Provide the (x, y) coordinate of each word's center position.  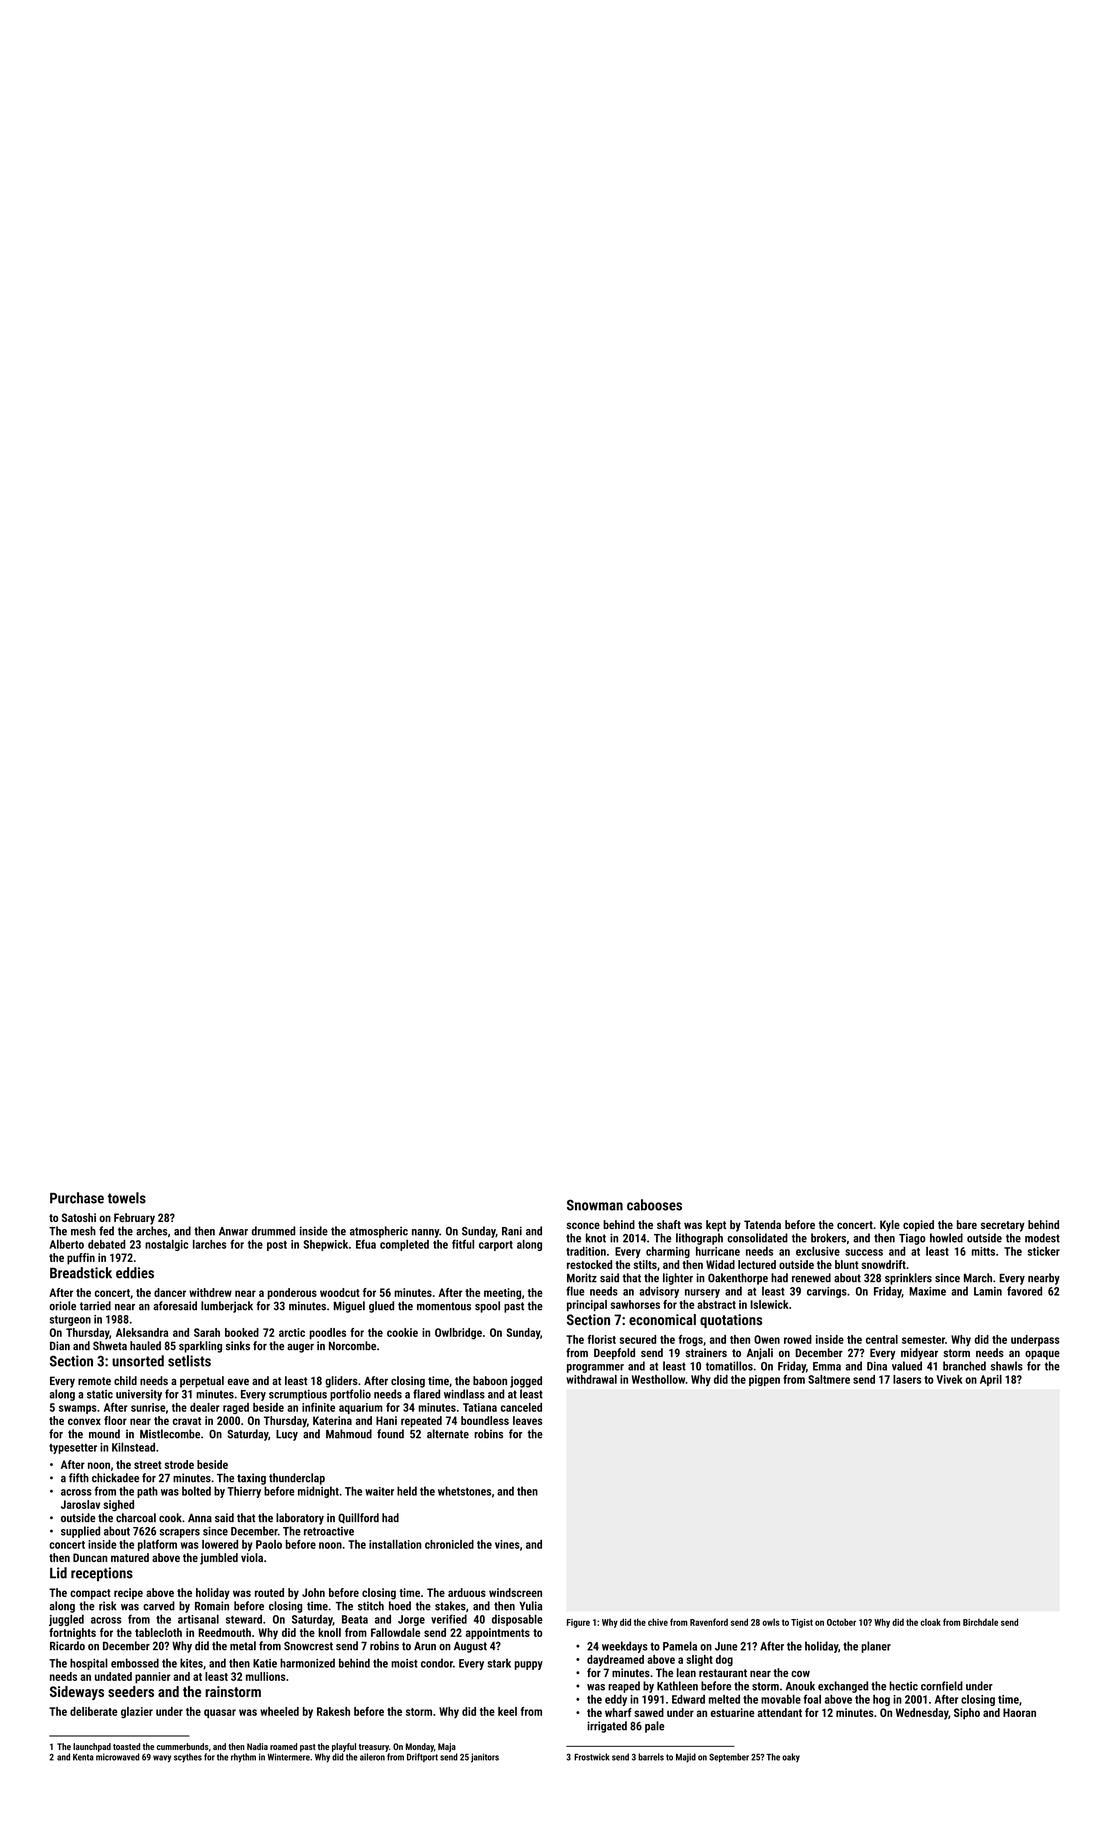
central (882, 1339)
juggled (66, 1620)
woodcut (340, 1292)
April (991, 1380)
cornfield (942, 1686)
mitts (983, 1251)
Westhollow (658, 1379)
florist (602, 1339)
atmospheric (379, 1232)
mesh (83, 1231)
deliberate (93, 1711)
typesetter (73, 1449)
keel (507, 1711)
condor (437, 1663)
